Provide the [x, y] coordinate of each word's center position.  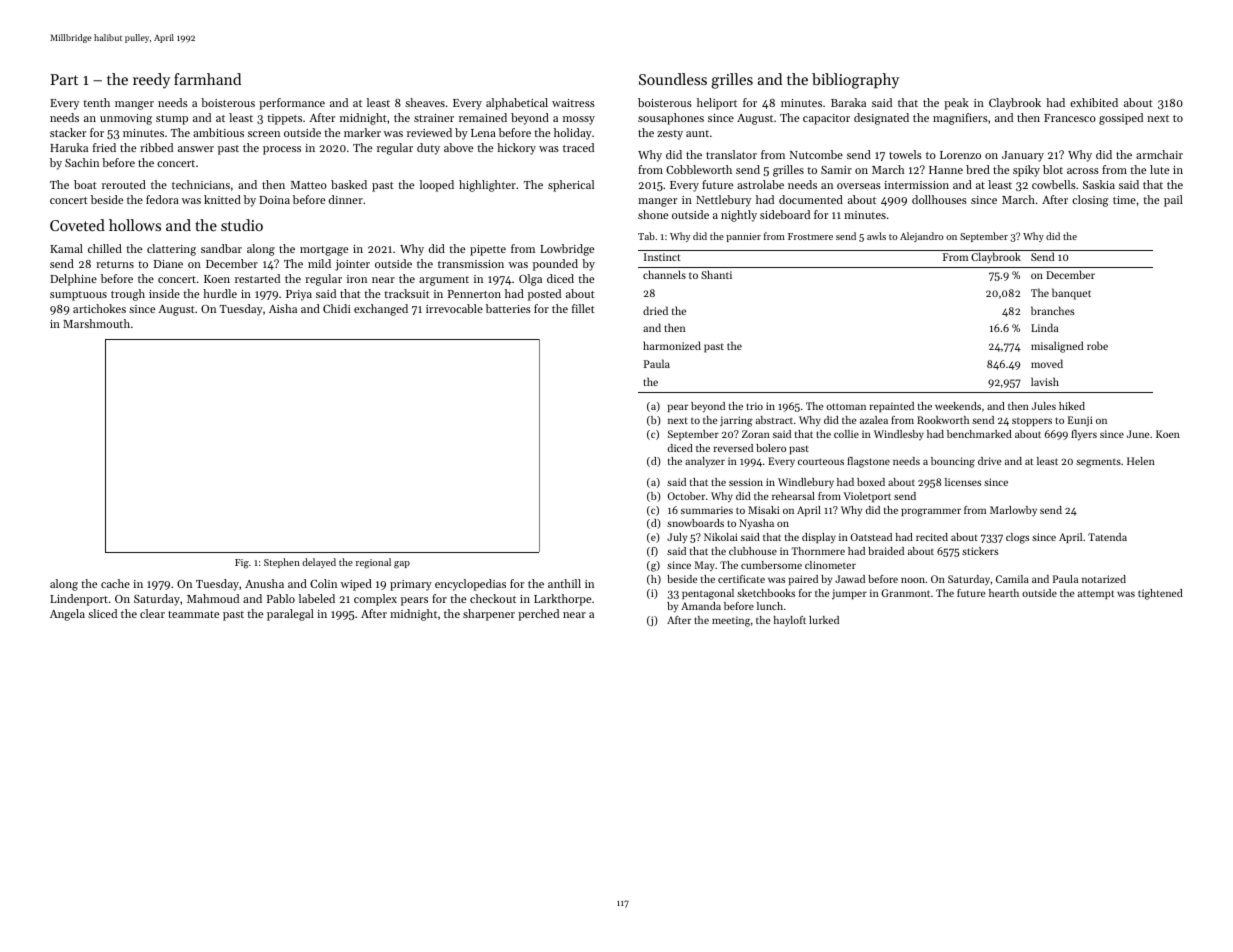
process [282, 150]
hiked [1072, 406]
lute [1159, 169]
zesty [670, 135]
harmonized [672, 345]
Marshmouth [96, 323]
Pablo [281, 598]
